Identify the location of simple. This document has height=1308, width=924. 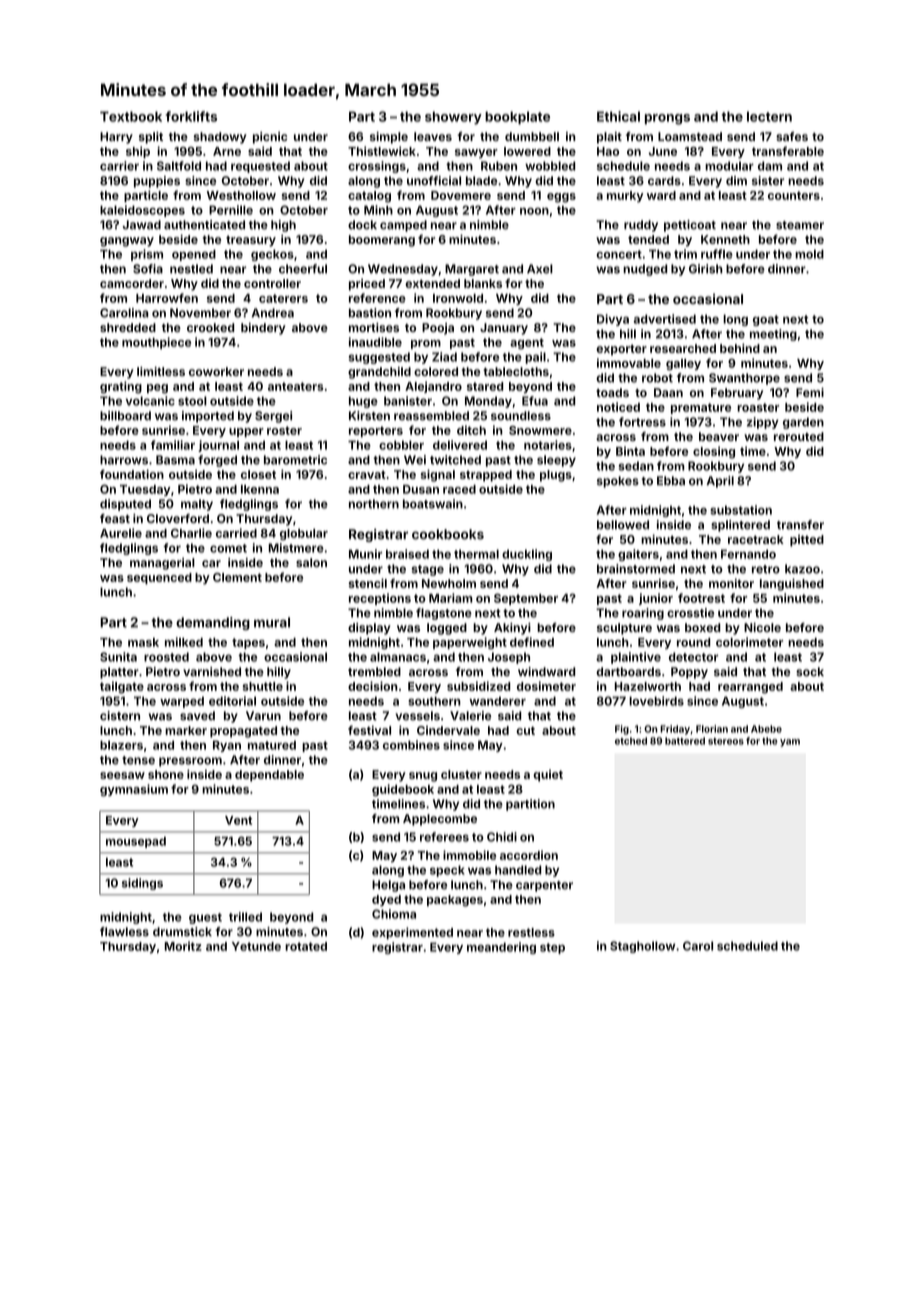
(389, 138).
